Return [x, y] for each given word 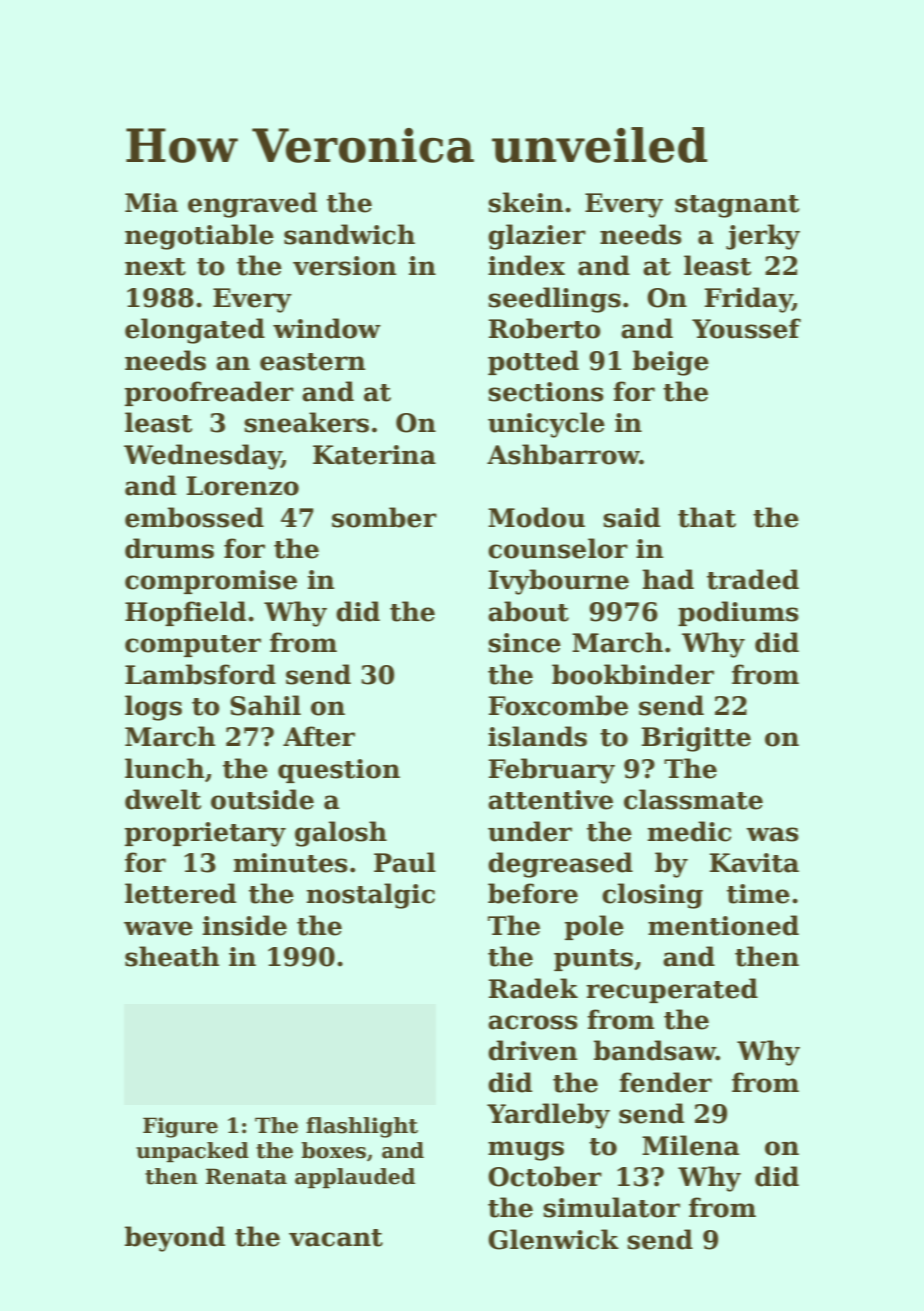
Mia [151, 203]
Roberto [545, 328]
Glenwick [553, 1239]
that [707, 517]
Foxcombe [558, 705]
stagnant [737, 206]
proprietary [205, 834]
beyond [175, 1239]
